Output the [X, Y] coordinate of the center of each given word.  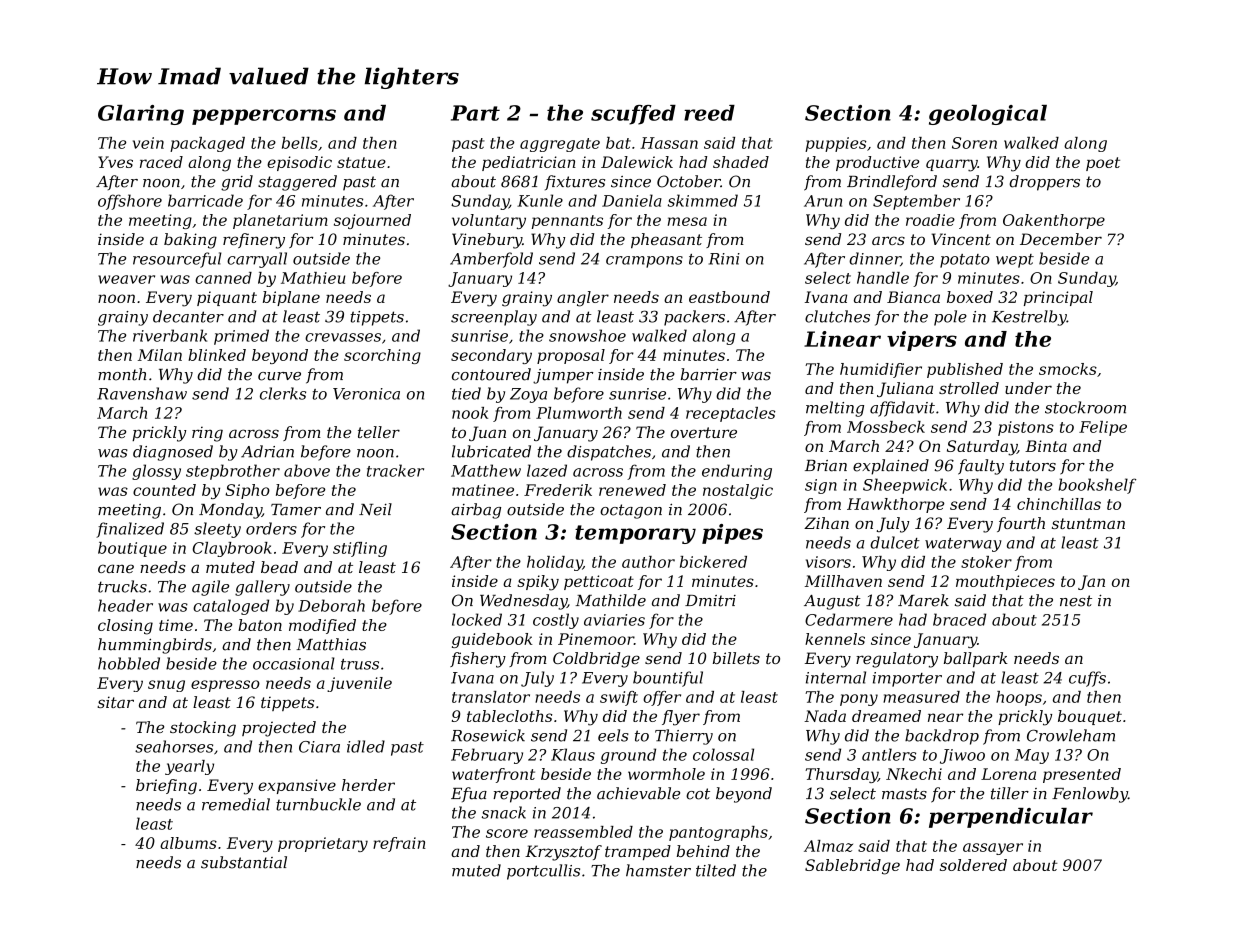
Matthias [331, 644]
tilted [716, 870]
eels [613, 735]
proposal [571, 356]
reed [709, 113]
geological [988, 115]
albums [188, 843]
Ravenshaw [142, 393]
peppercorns [264, 117]
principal [1058, 298]
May [1032, 756]
